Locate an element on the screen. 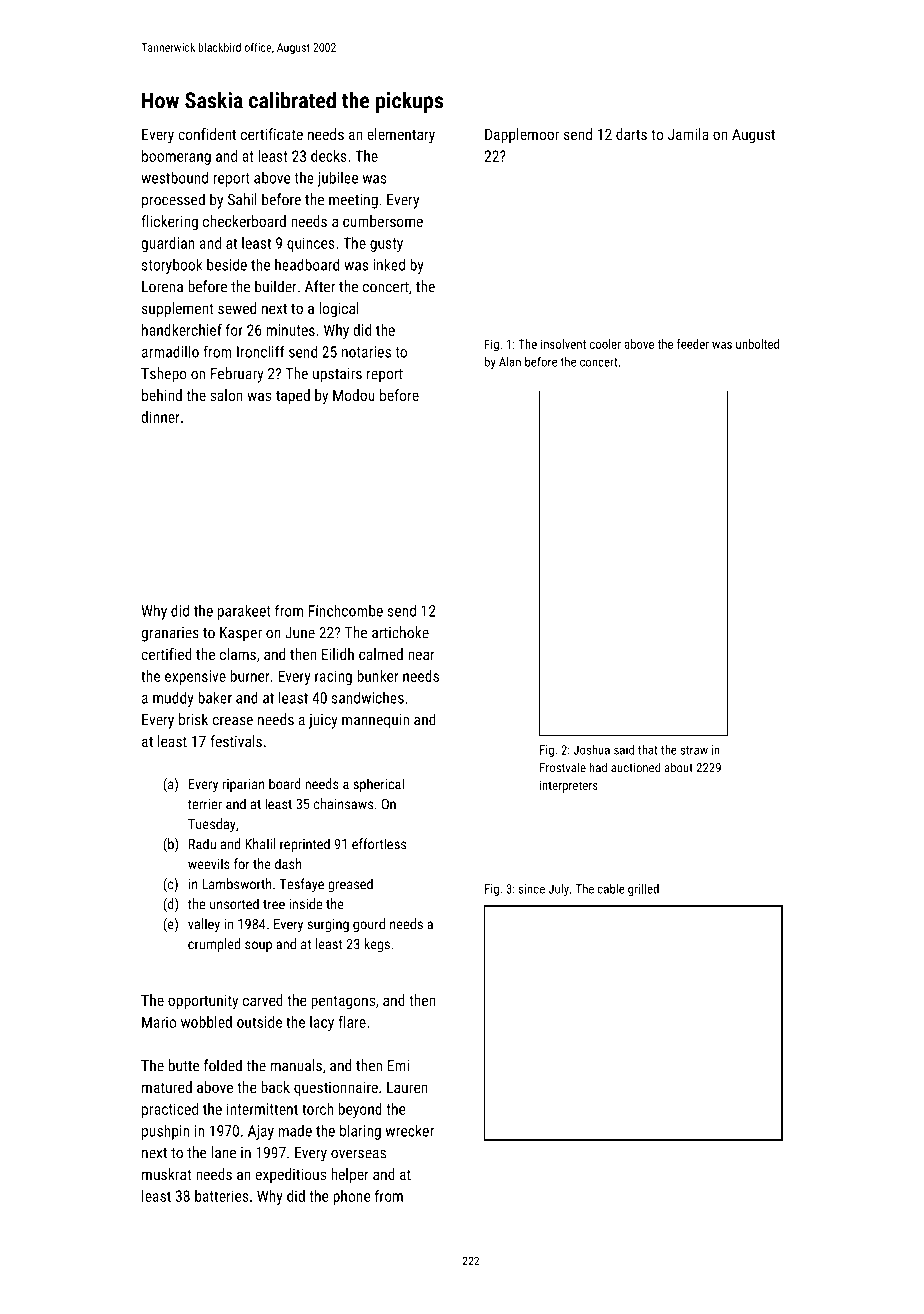  quinces is located at coordinates (311, 244).
